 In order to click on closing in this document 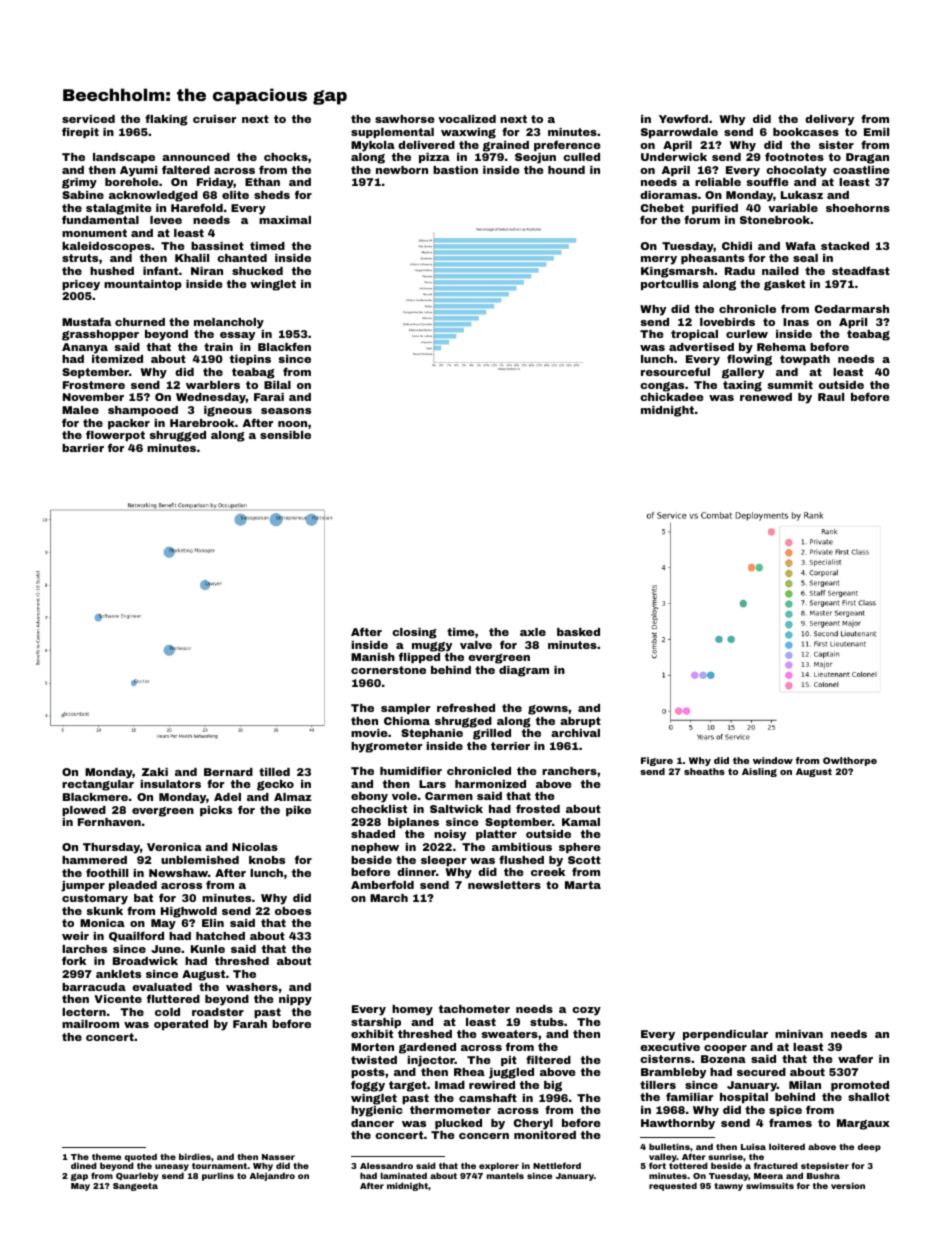, I will do `click(414, 633)`.
